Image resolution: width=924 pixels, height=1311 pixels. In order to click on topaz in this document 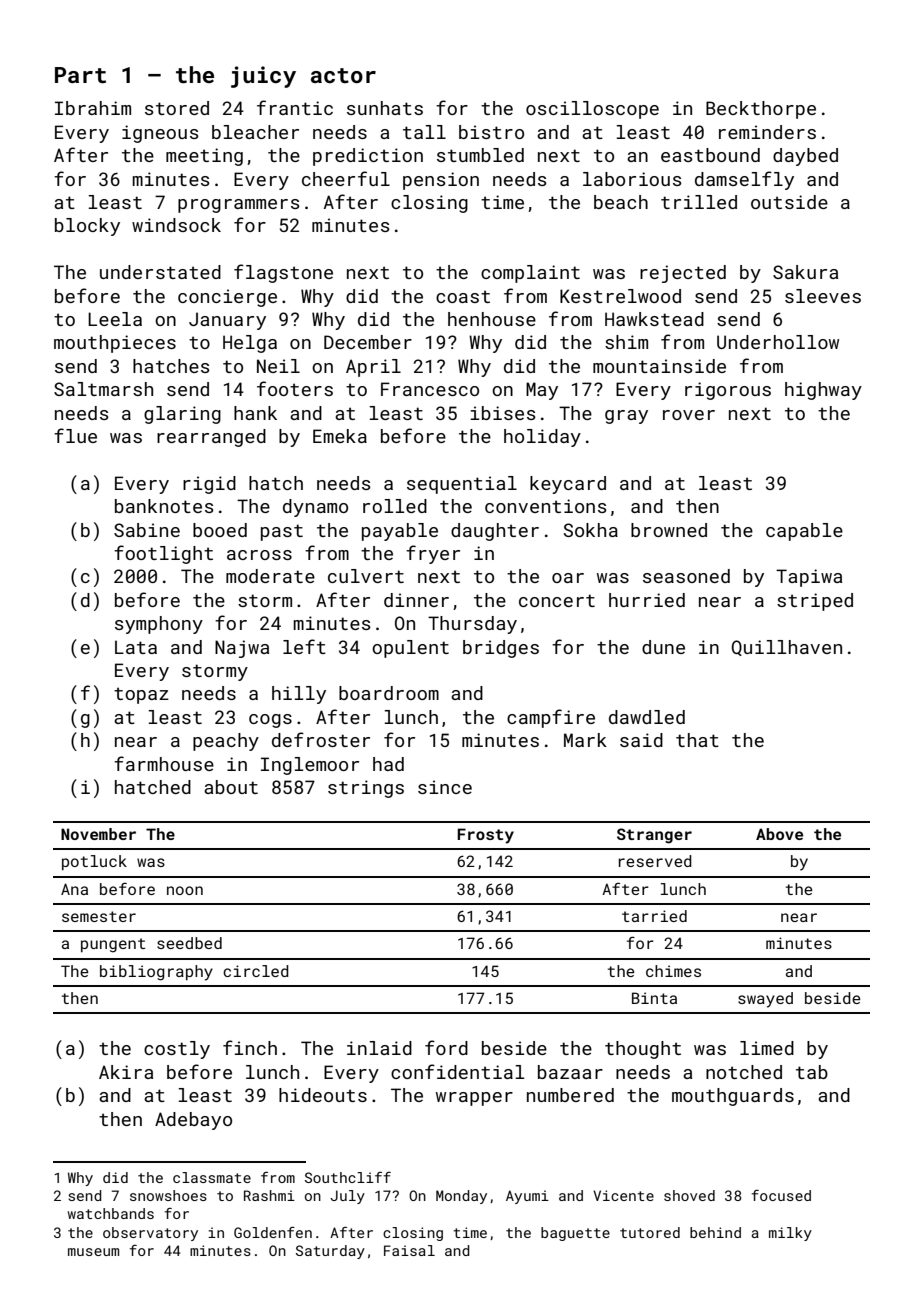, I will do `click(141, 695)`.
